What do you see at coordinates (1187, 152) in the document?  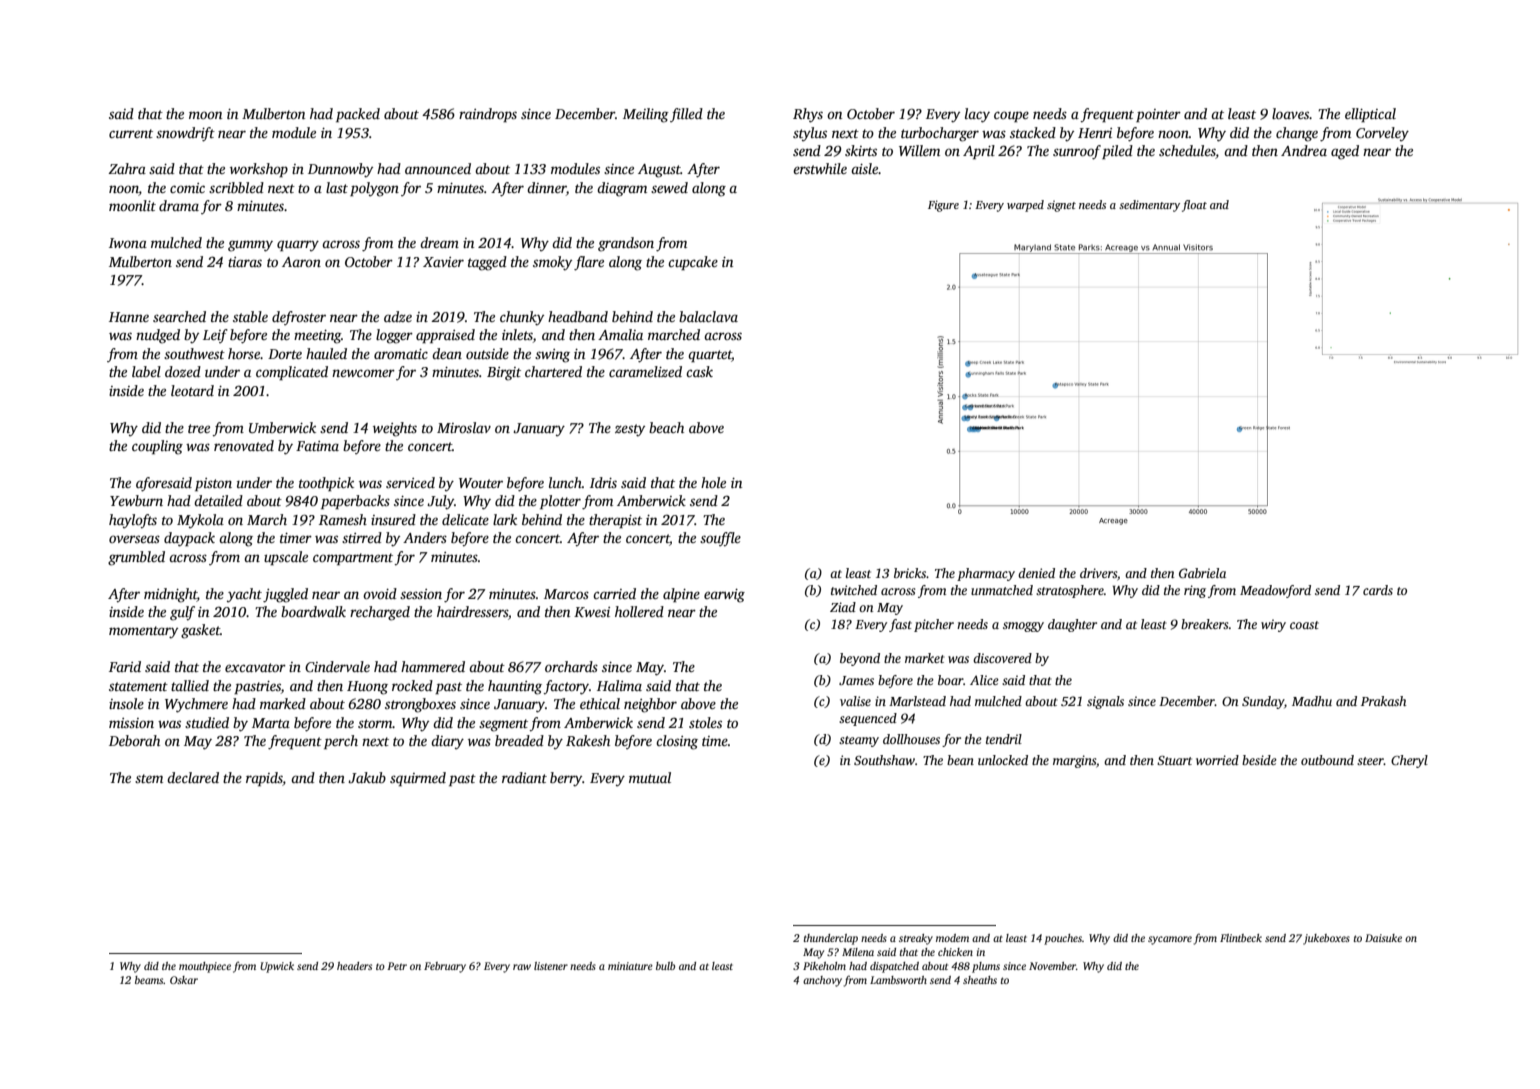 I see `schedules` at bounding box center [1187, 152].
